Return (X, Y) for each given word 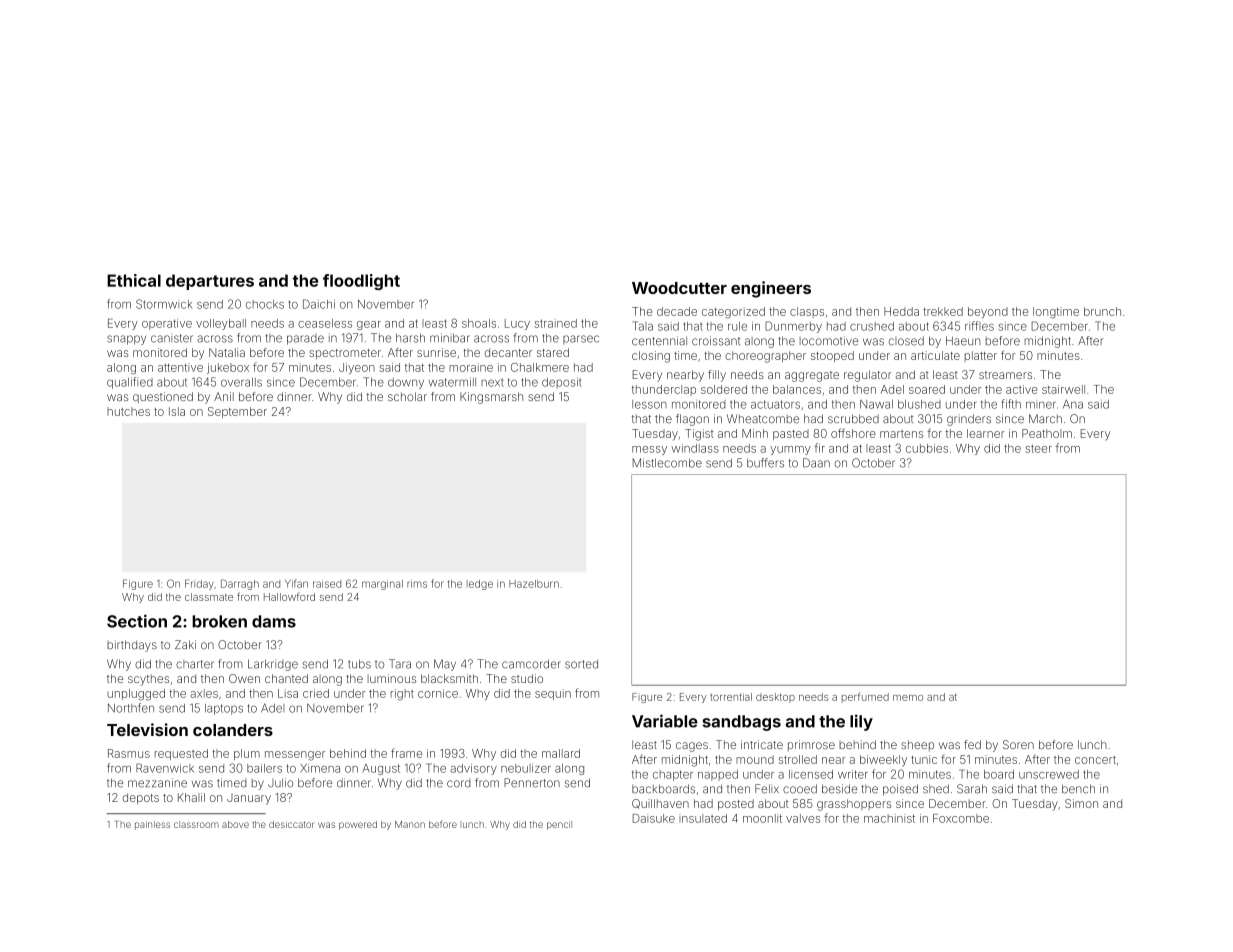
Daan (816, 463)
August (381, 769)
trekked (943, 311)
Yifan (296, 583)
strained (555, 323)
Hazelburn (534, 584)
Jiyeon (357, 368)
